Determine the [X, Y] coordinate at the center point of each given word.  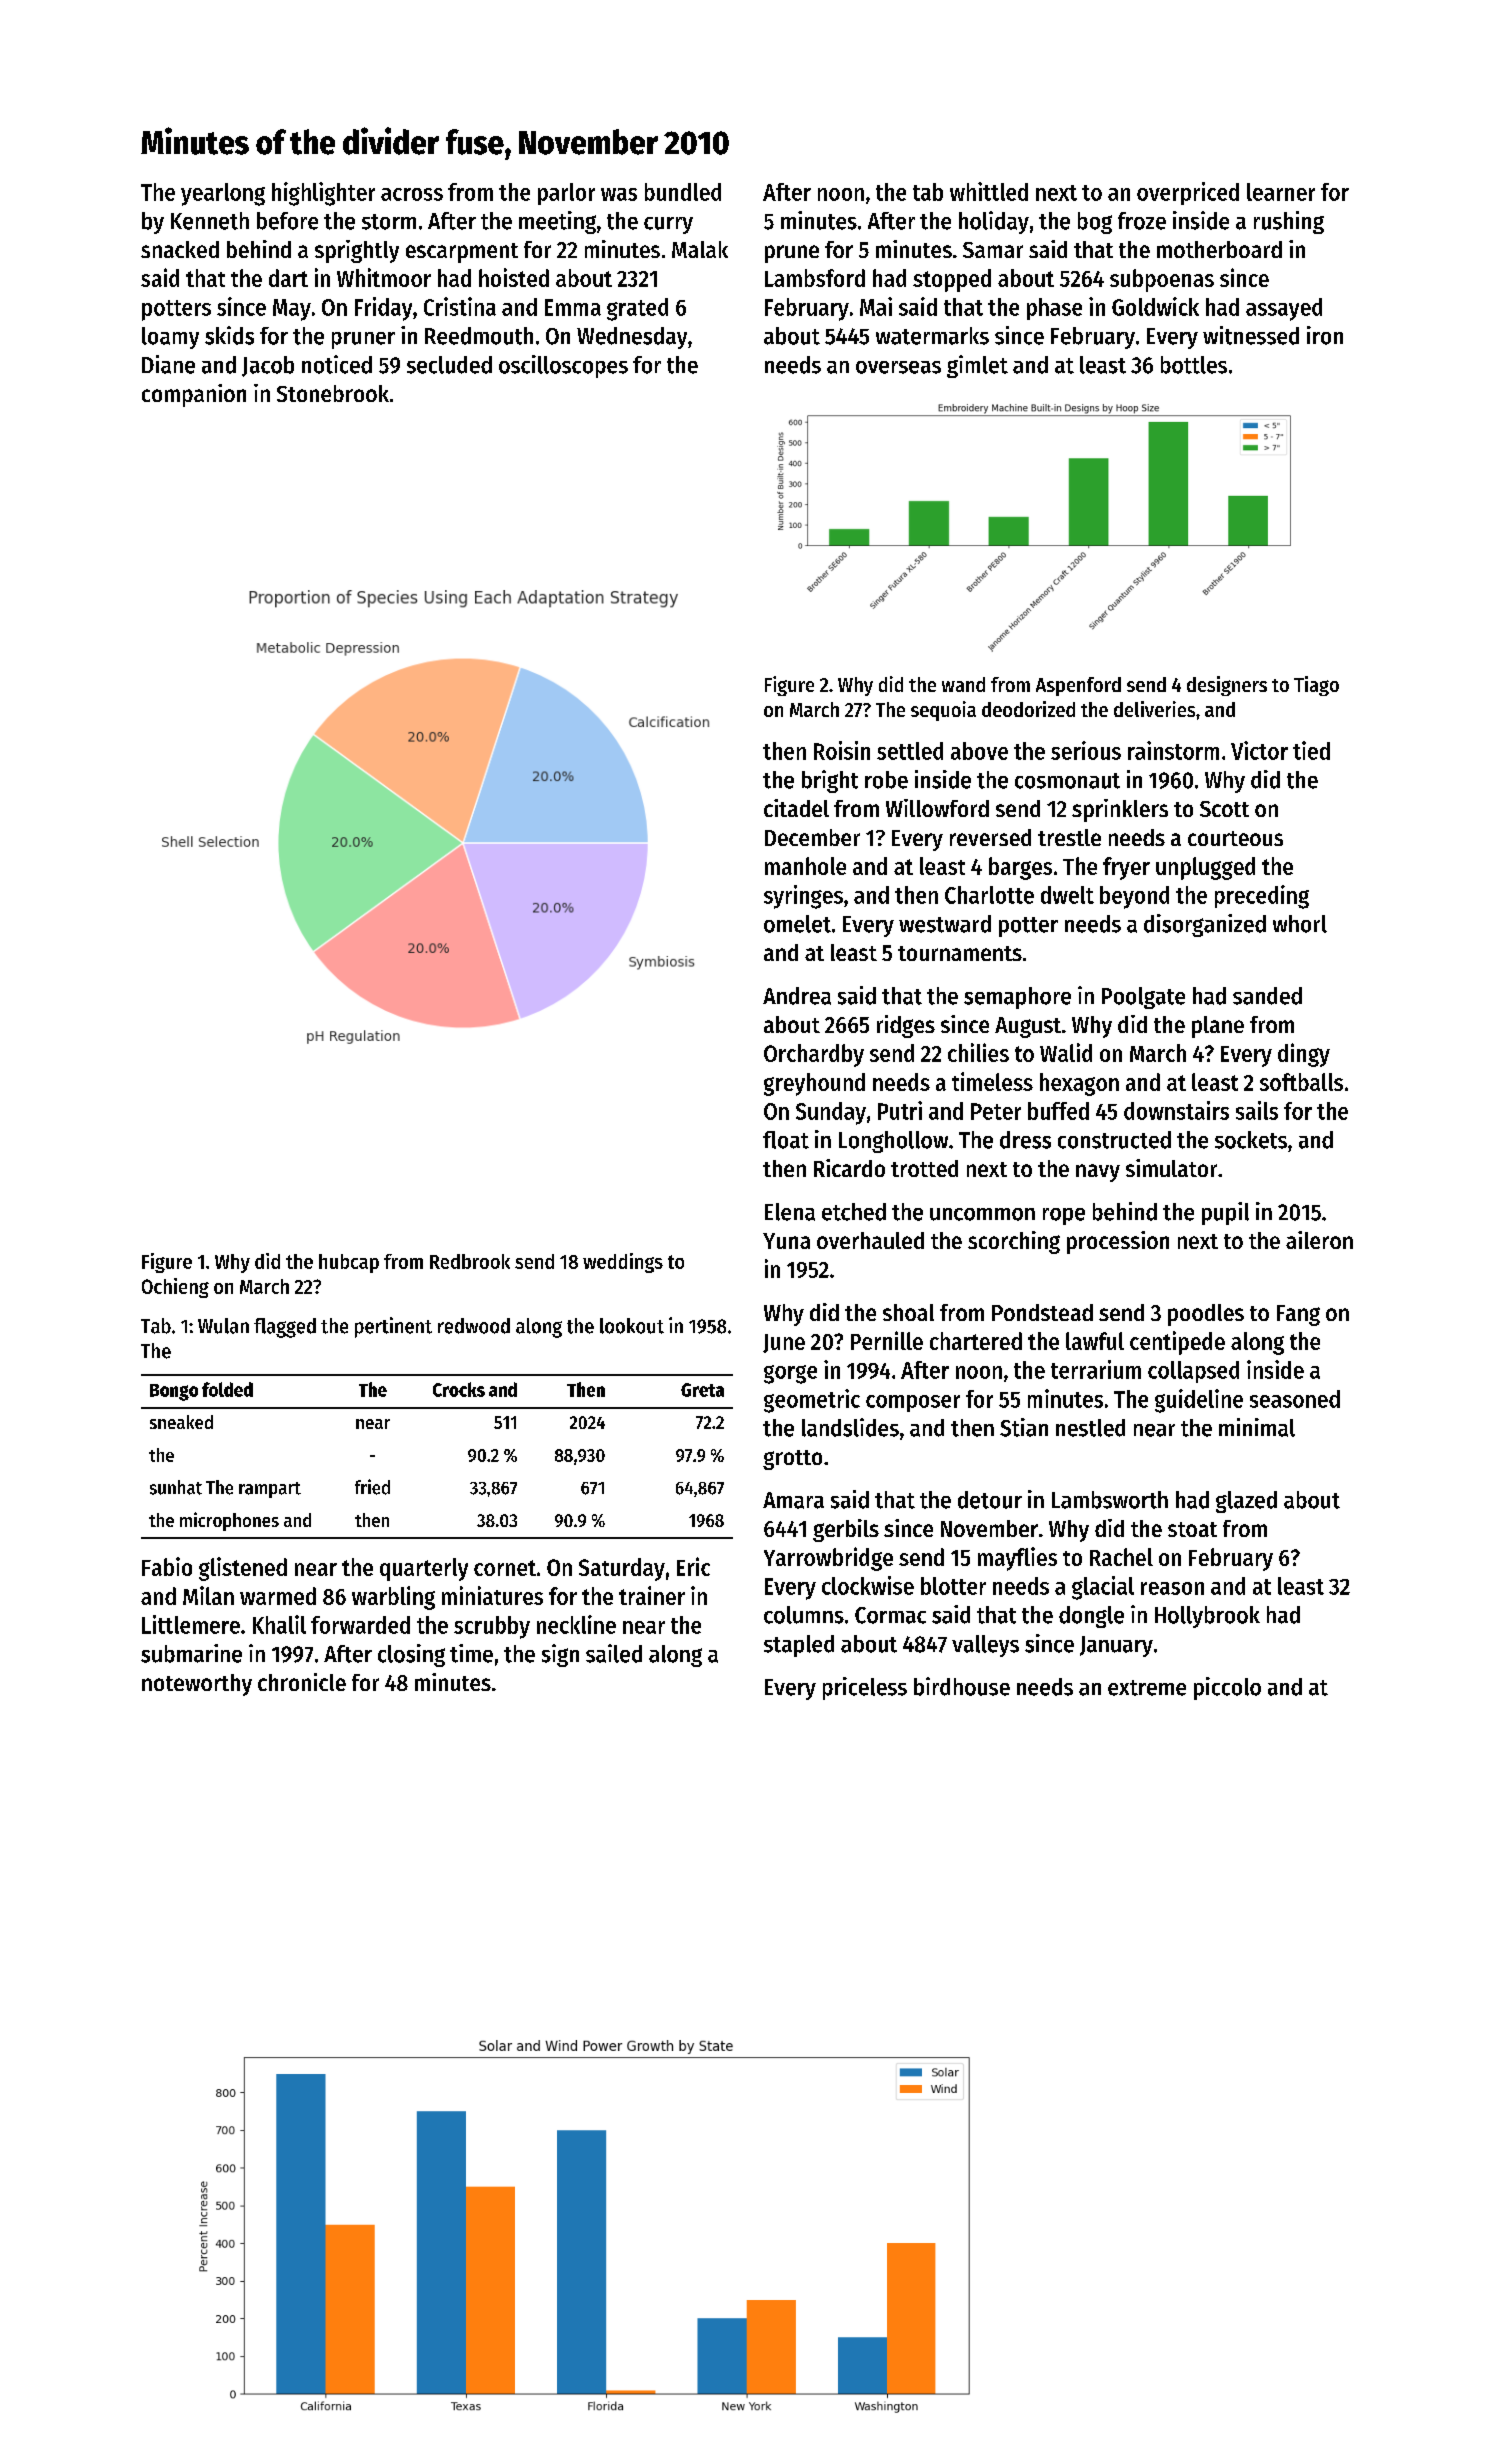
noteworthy [197, 1685]
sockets [1251, 1140]
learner [1281, 192]
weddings [623, 1263]
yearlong [223, 194]
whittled [989, 191]
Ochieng [175, 1288]
